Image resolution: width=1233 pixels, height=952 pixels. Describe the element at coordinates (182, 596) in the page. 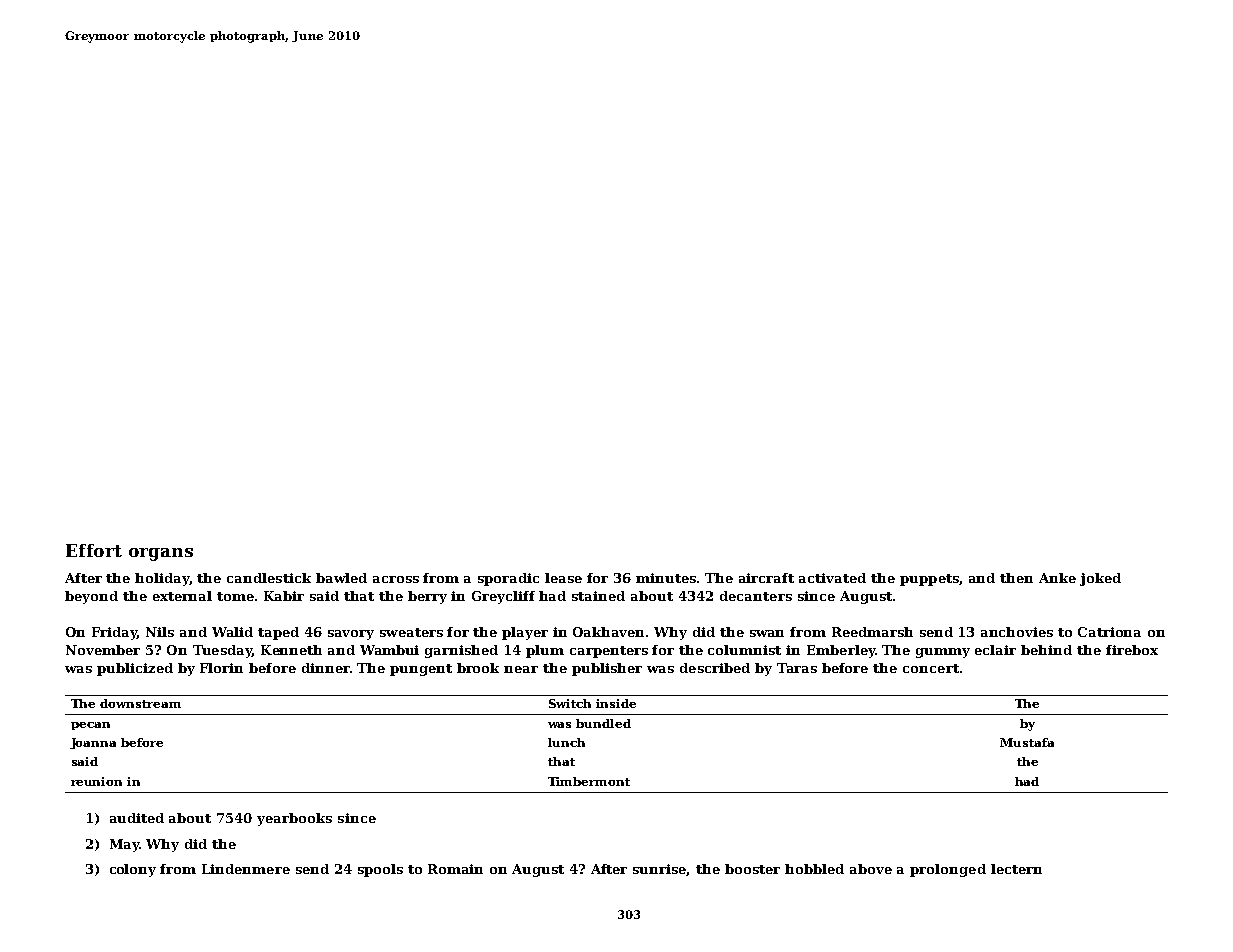

I see `external` at that location.
